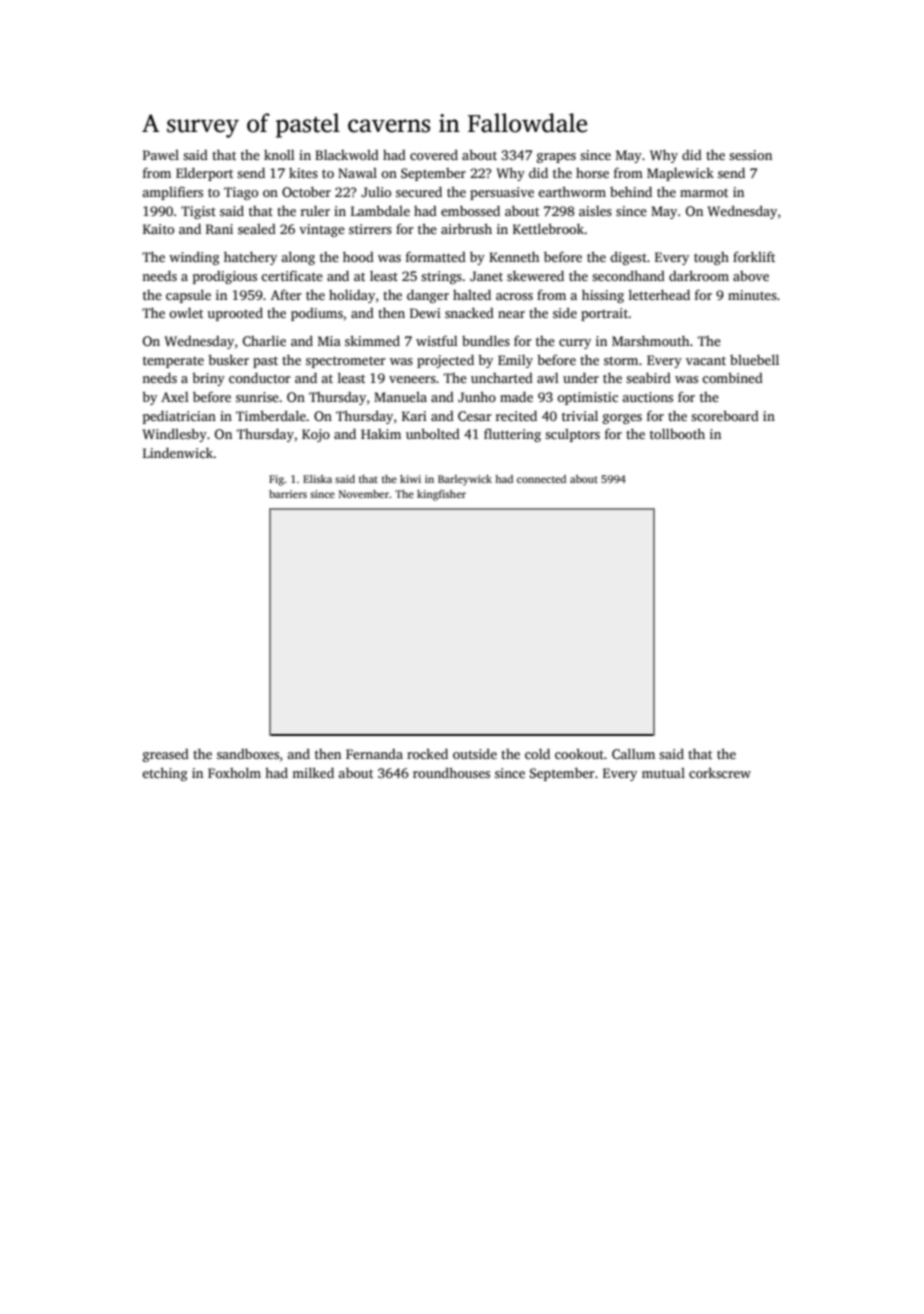 The height and width of the screenshot is (1314, 924). Describe the element at coordinates (633, 753) in the screenshot. I see `Callum` at that location.
